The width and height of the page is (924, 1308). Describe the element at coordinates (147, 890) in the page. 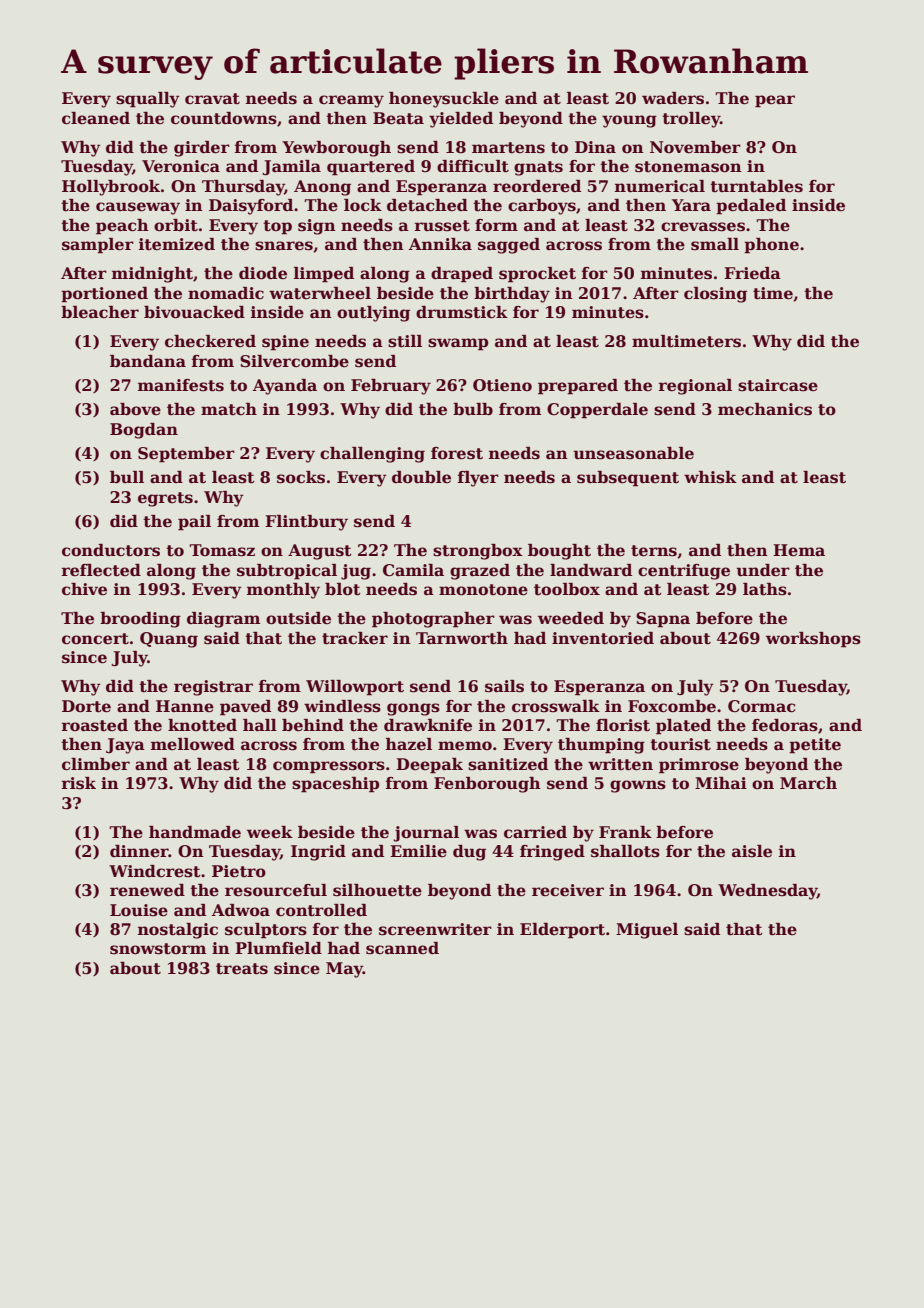

I see `renewed` at that location.
